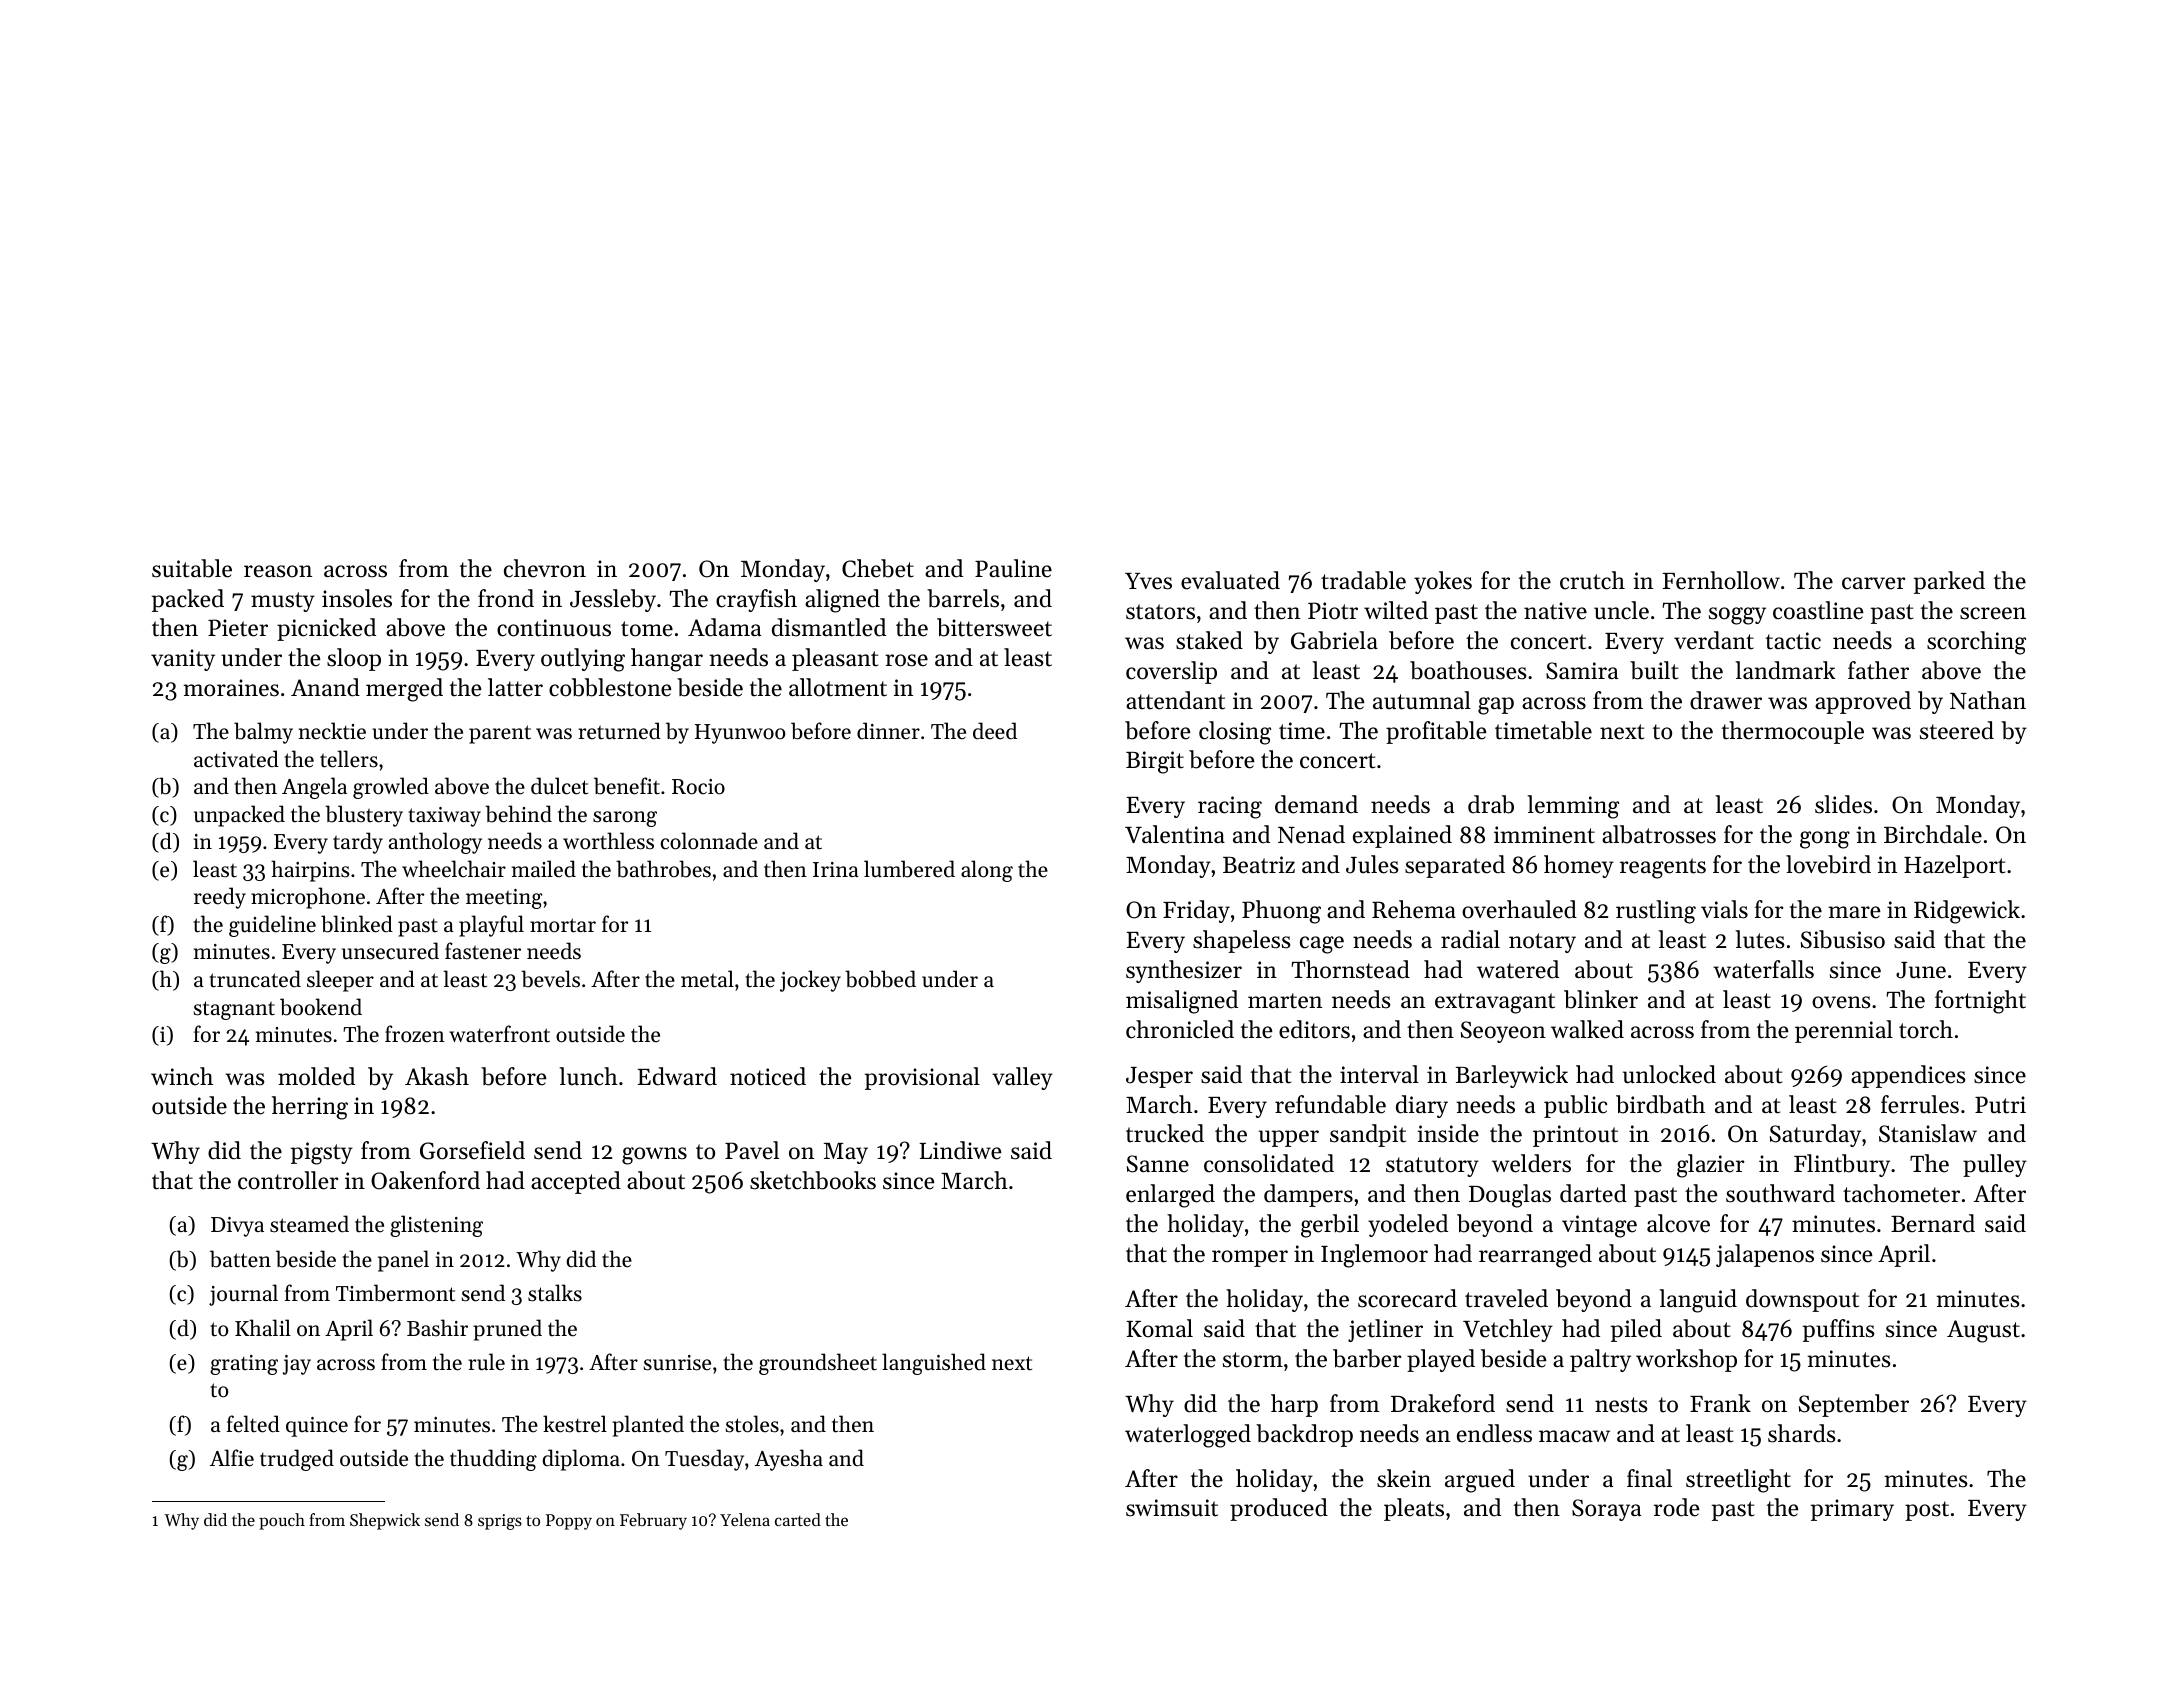 The height and width of the document is (1683, 2178). I want to click on Pauline, so click(1013, 568).
